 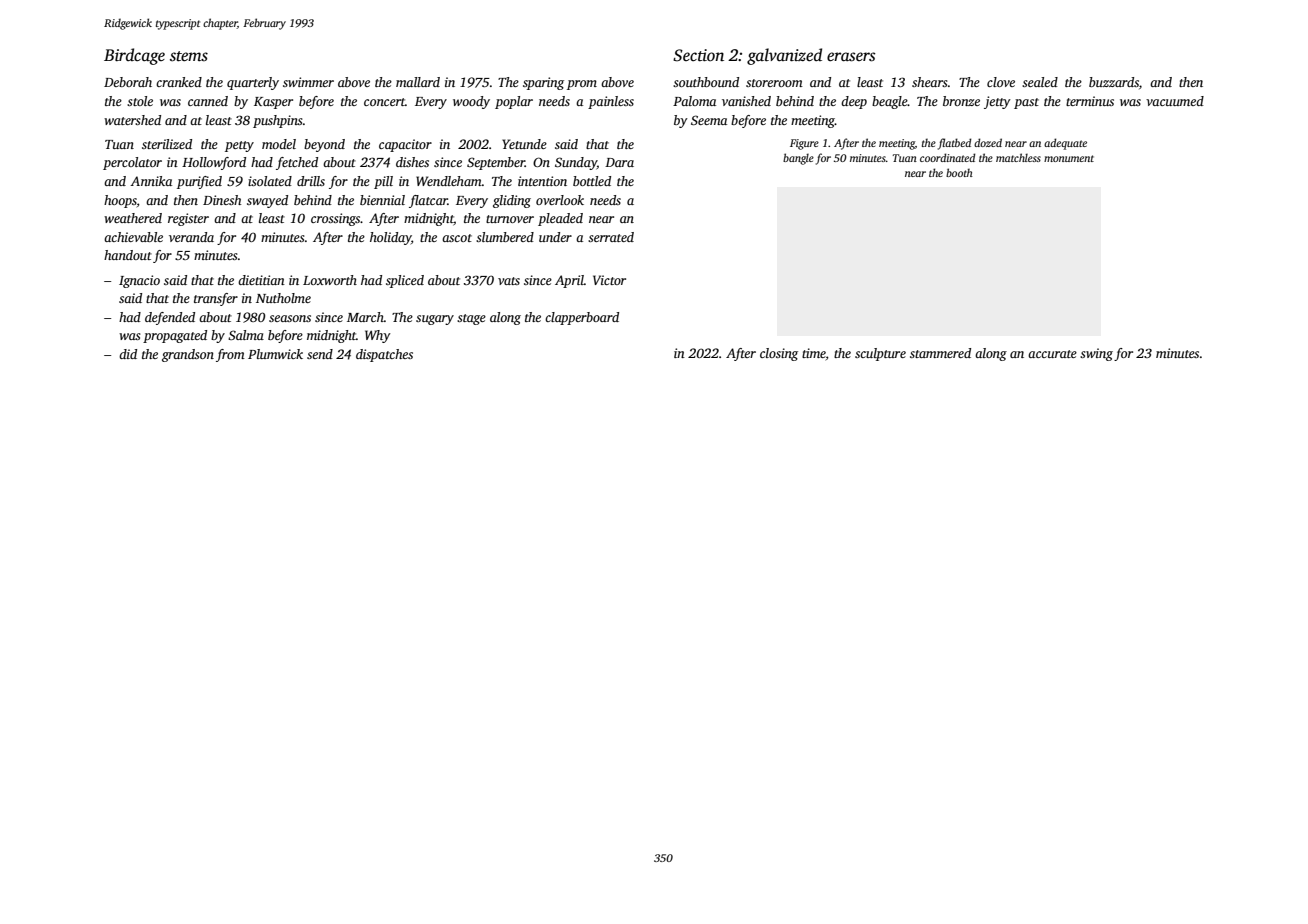 What do you see at coordinates (378, 336) in the document?
I see `Why` at bounding box center [378, 336].
